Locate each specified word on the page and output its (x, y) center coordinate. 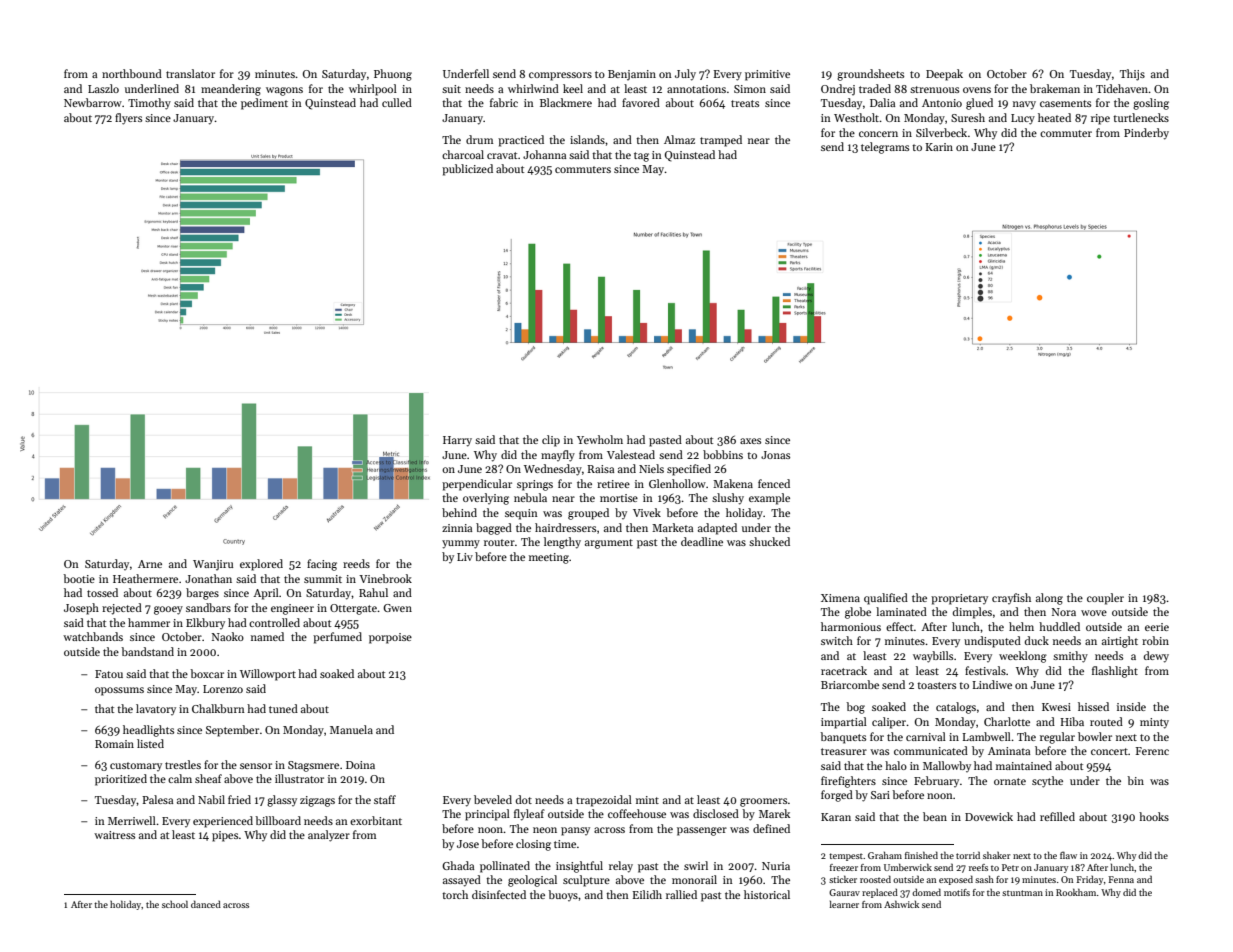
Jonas (775, 455)
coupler (1105, 599)
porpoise (390, 638)
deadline (702, 541)
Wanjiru (213, 565)
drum (479, 139)
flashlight (1115, 672)
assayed (462, 881)
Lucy (1023, 119)
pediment (264, 104)
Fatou (109, 674)
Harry (457, 441)
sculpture (586, 881)
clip (551, 441)
